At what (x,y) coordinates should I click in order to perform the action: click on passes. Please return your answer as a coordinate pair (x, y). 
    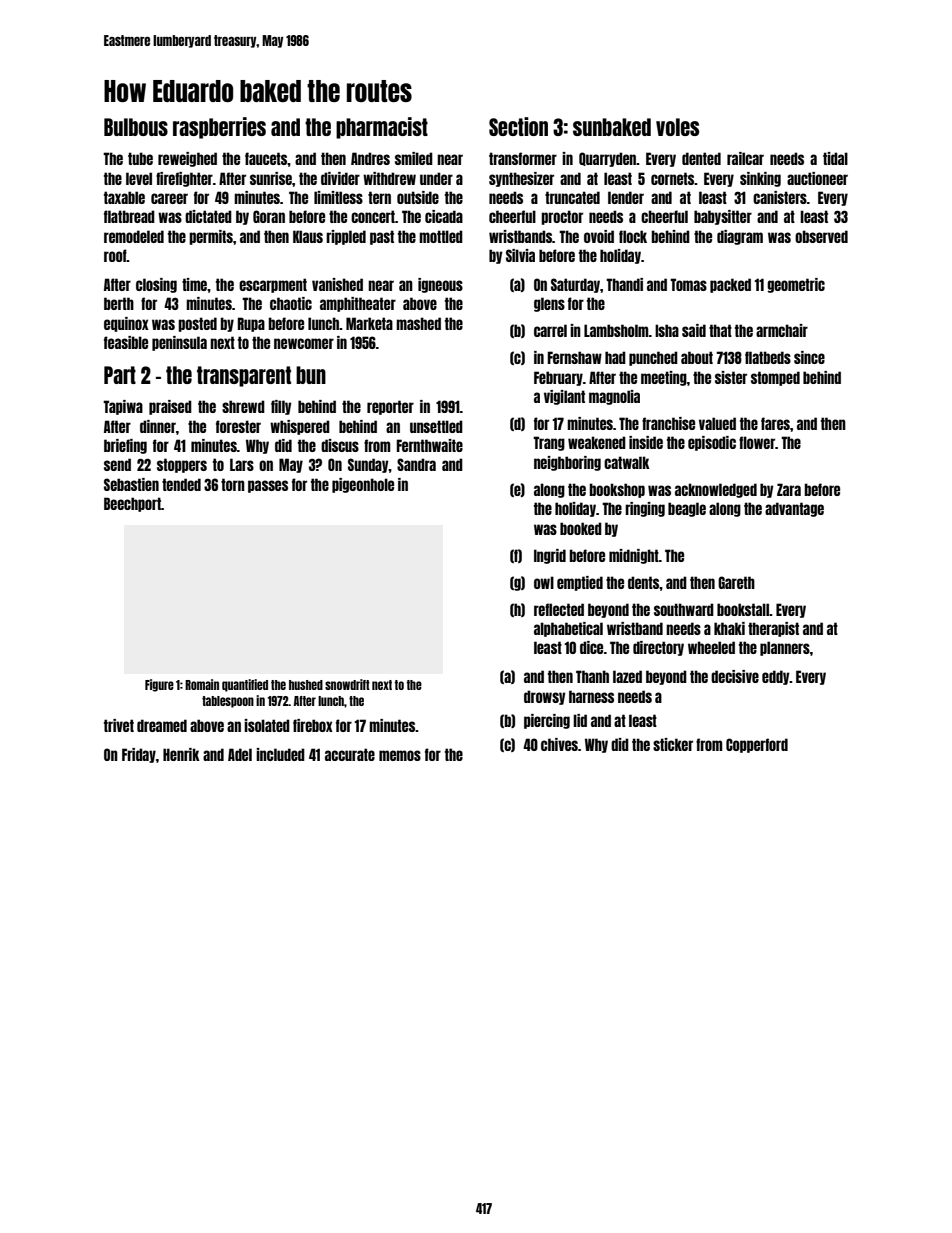
    Looking at the image, I should click on (268, 486).
